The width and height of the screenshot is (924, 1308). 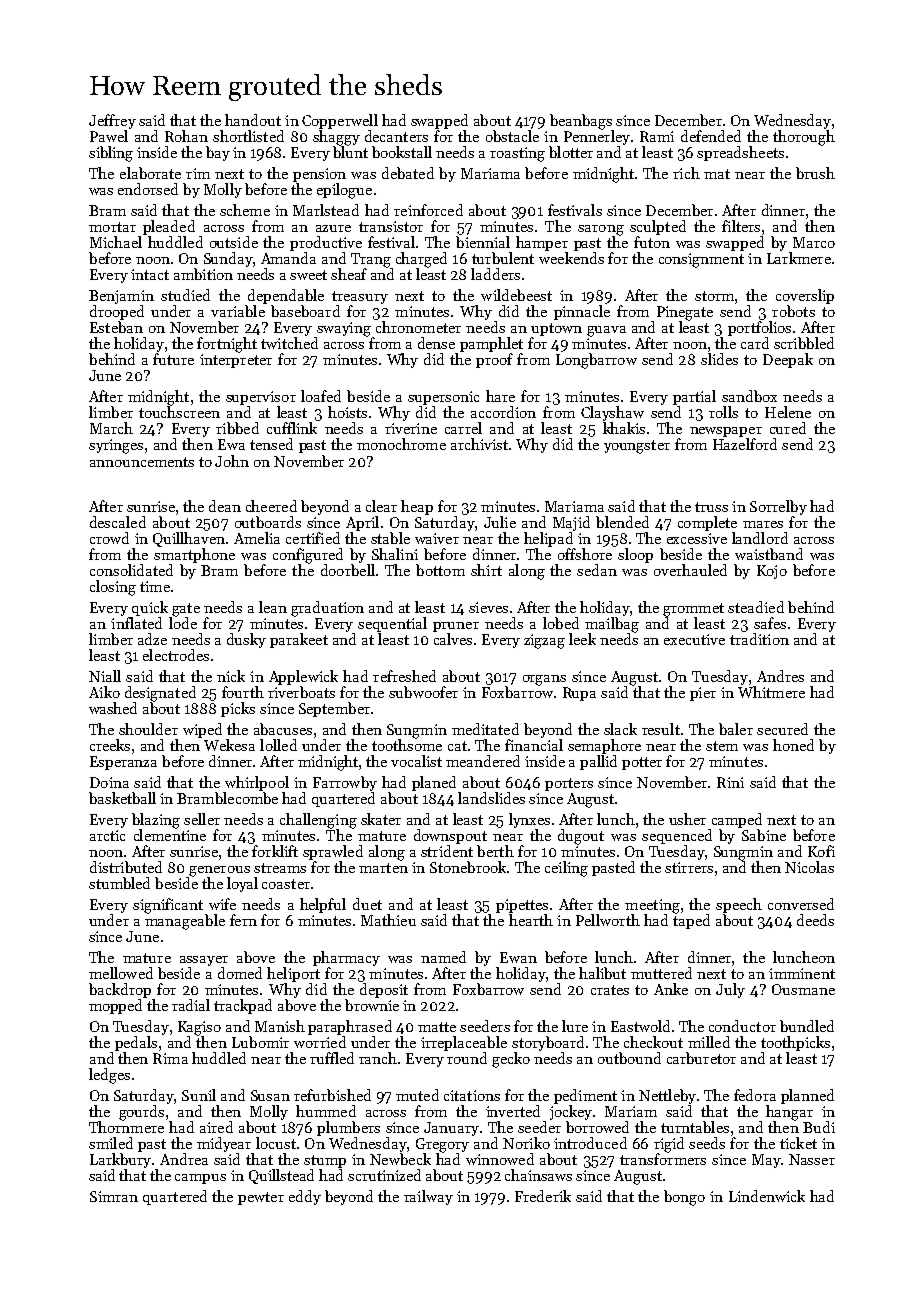 I want to click on seller, so click(x=202, y=819).
